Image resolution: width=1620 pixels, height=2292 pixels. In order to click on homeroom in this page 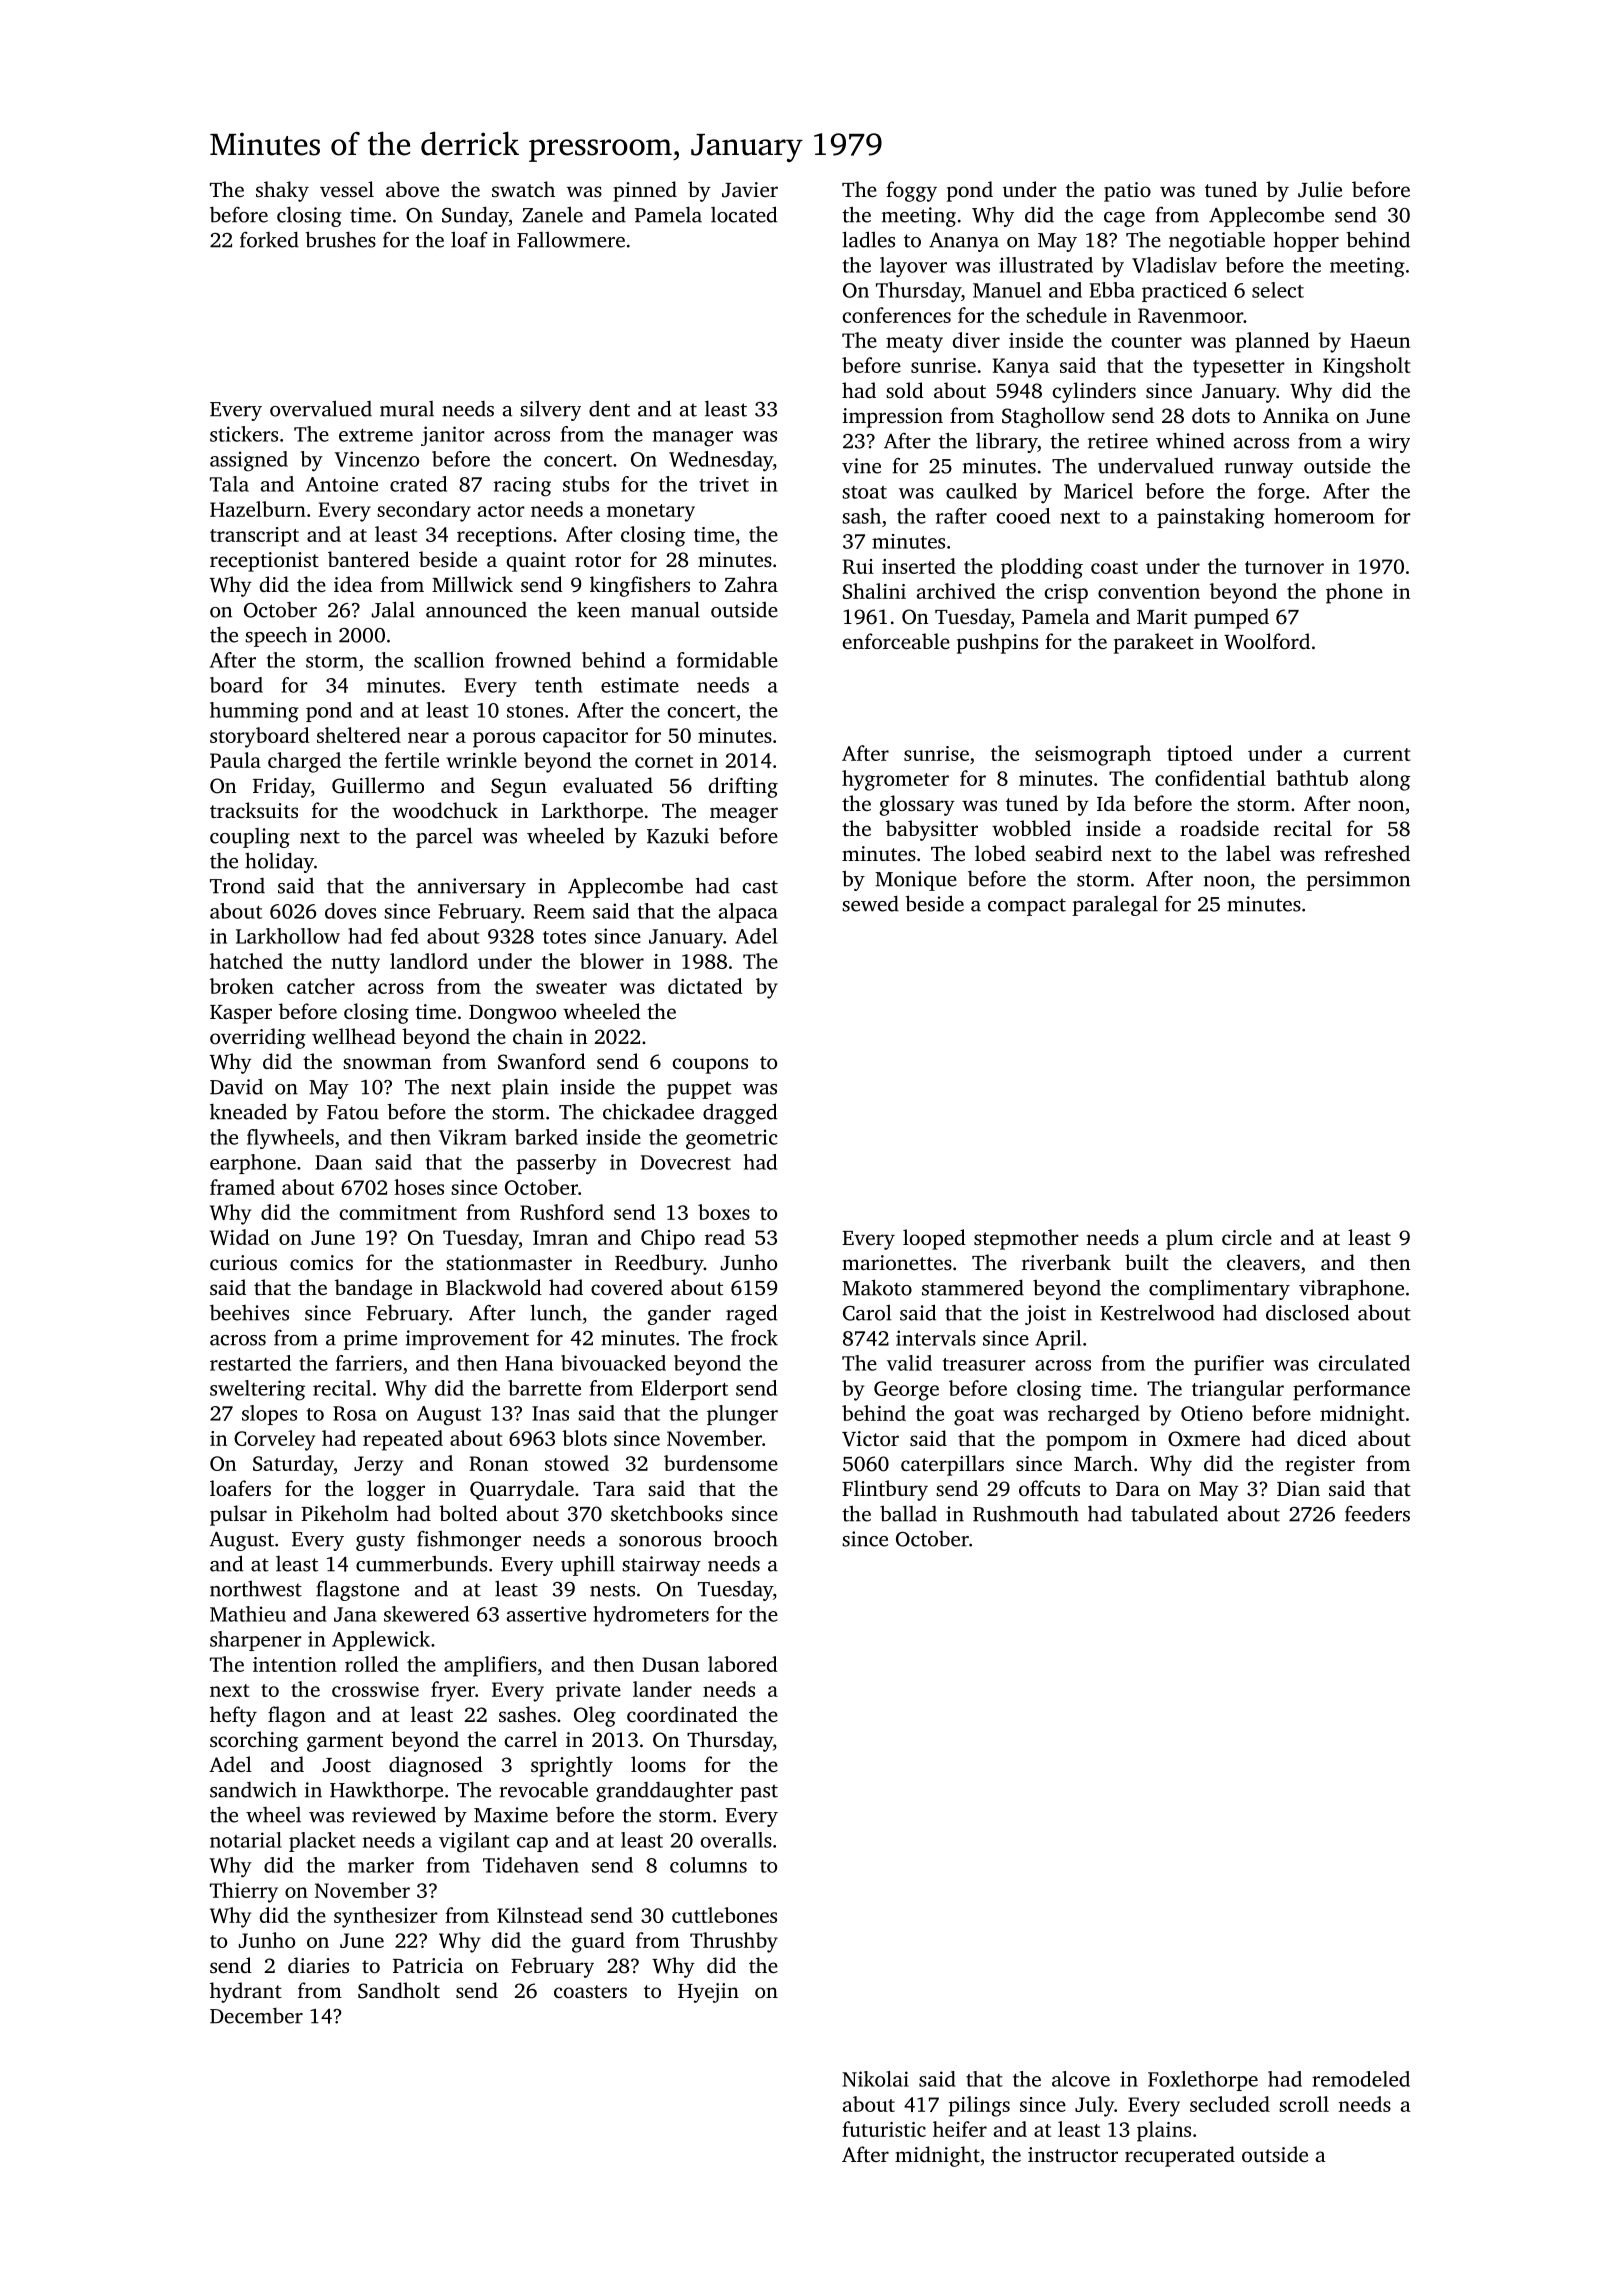, I will do `click(1324, 516)`.
